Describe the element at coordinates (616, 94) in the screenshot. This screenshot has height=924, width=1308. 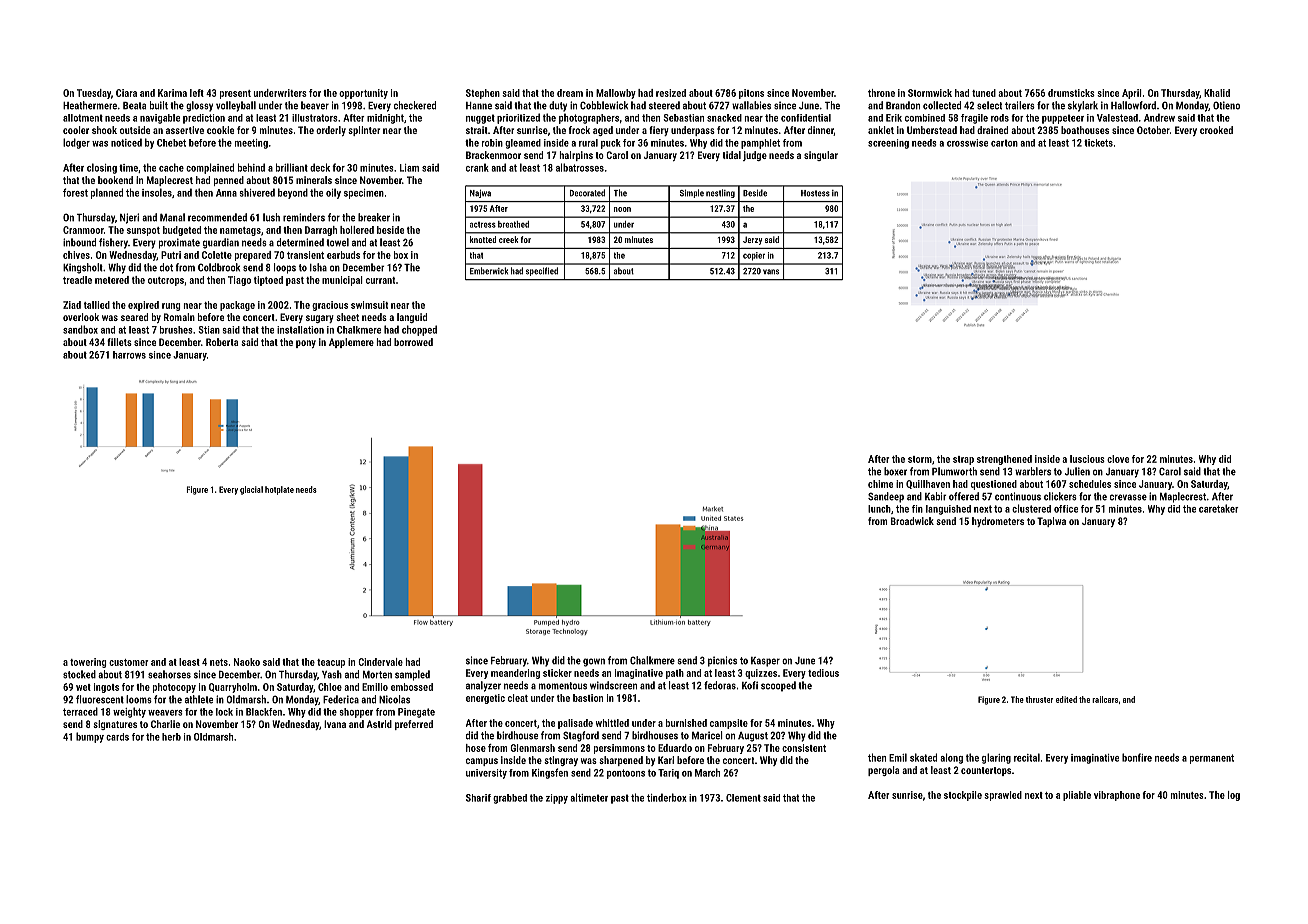
I see `Mallowby` at that location.
